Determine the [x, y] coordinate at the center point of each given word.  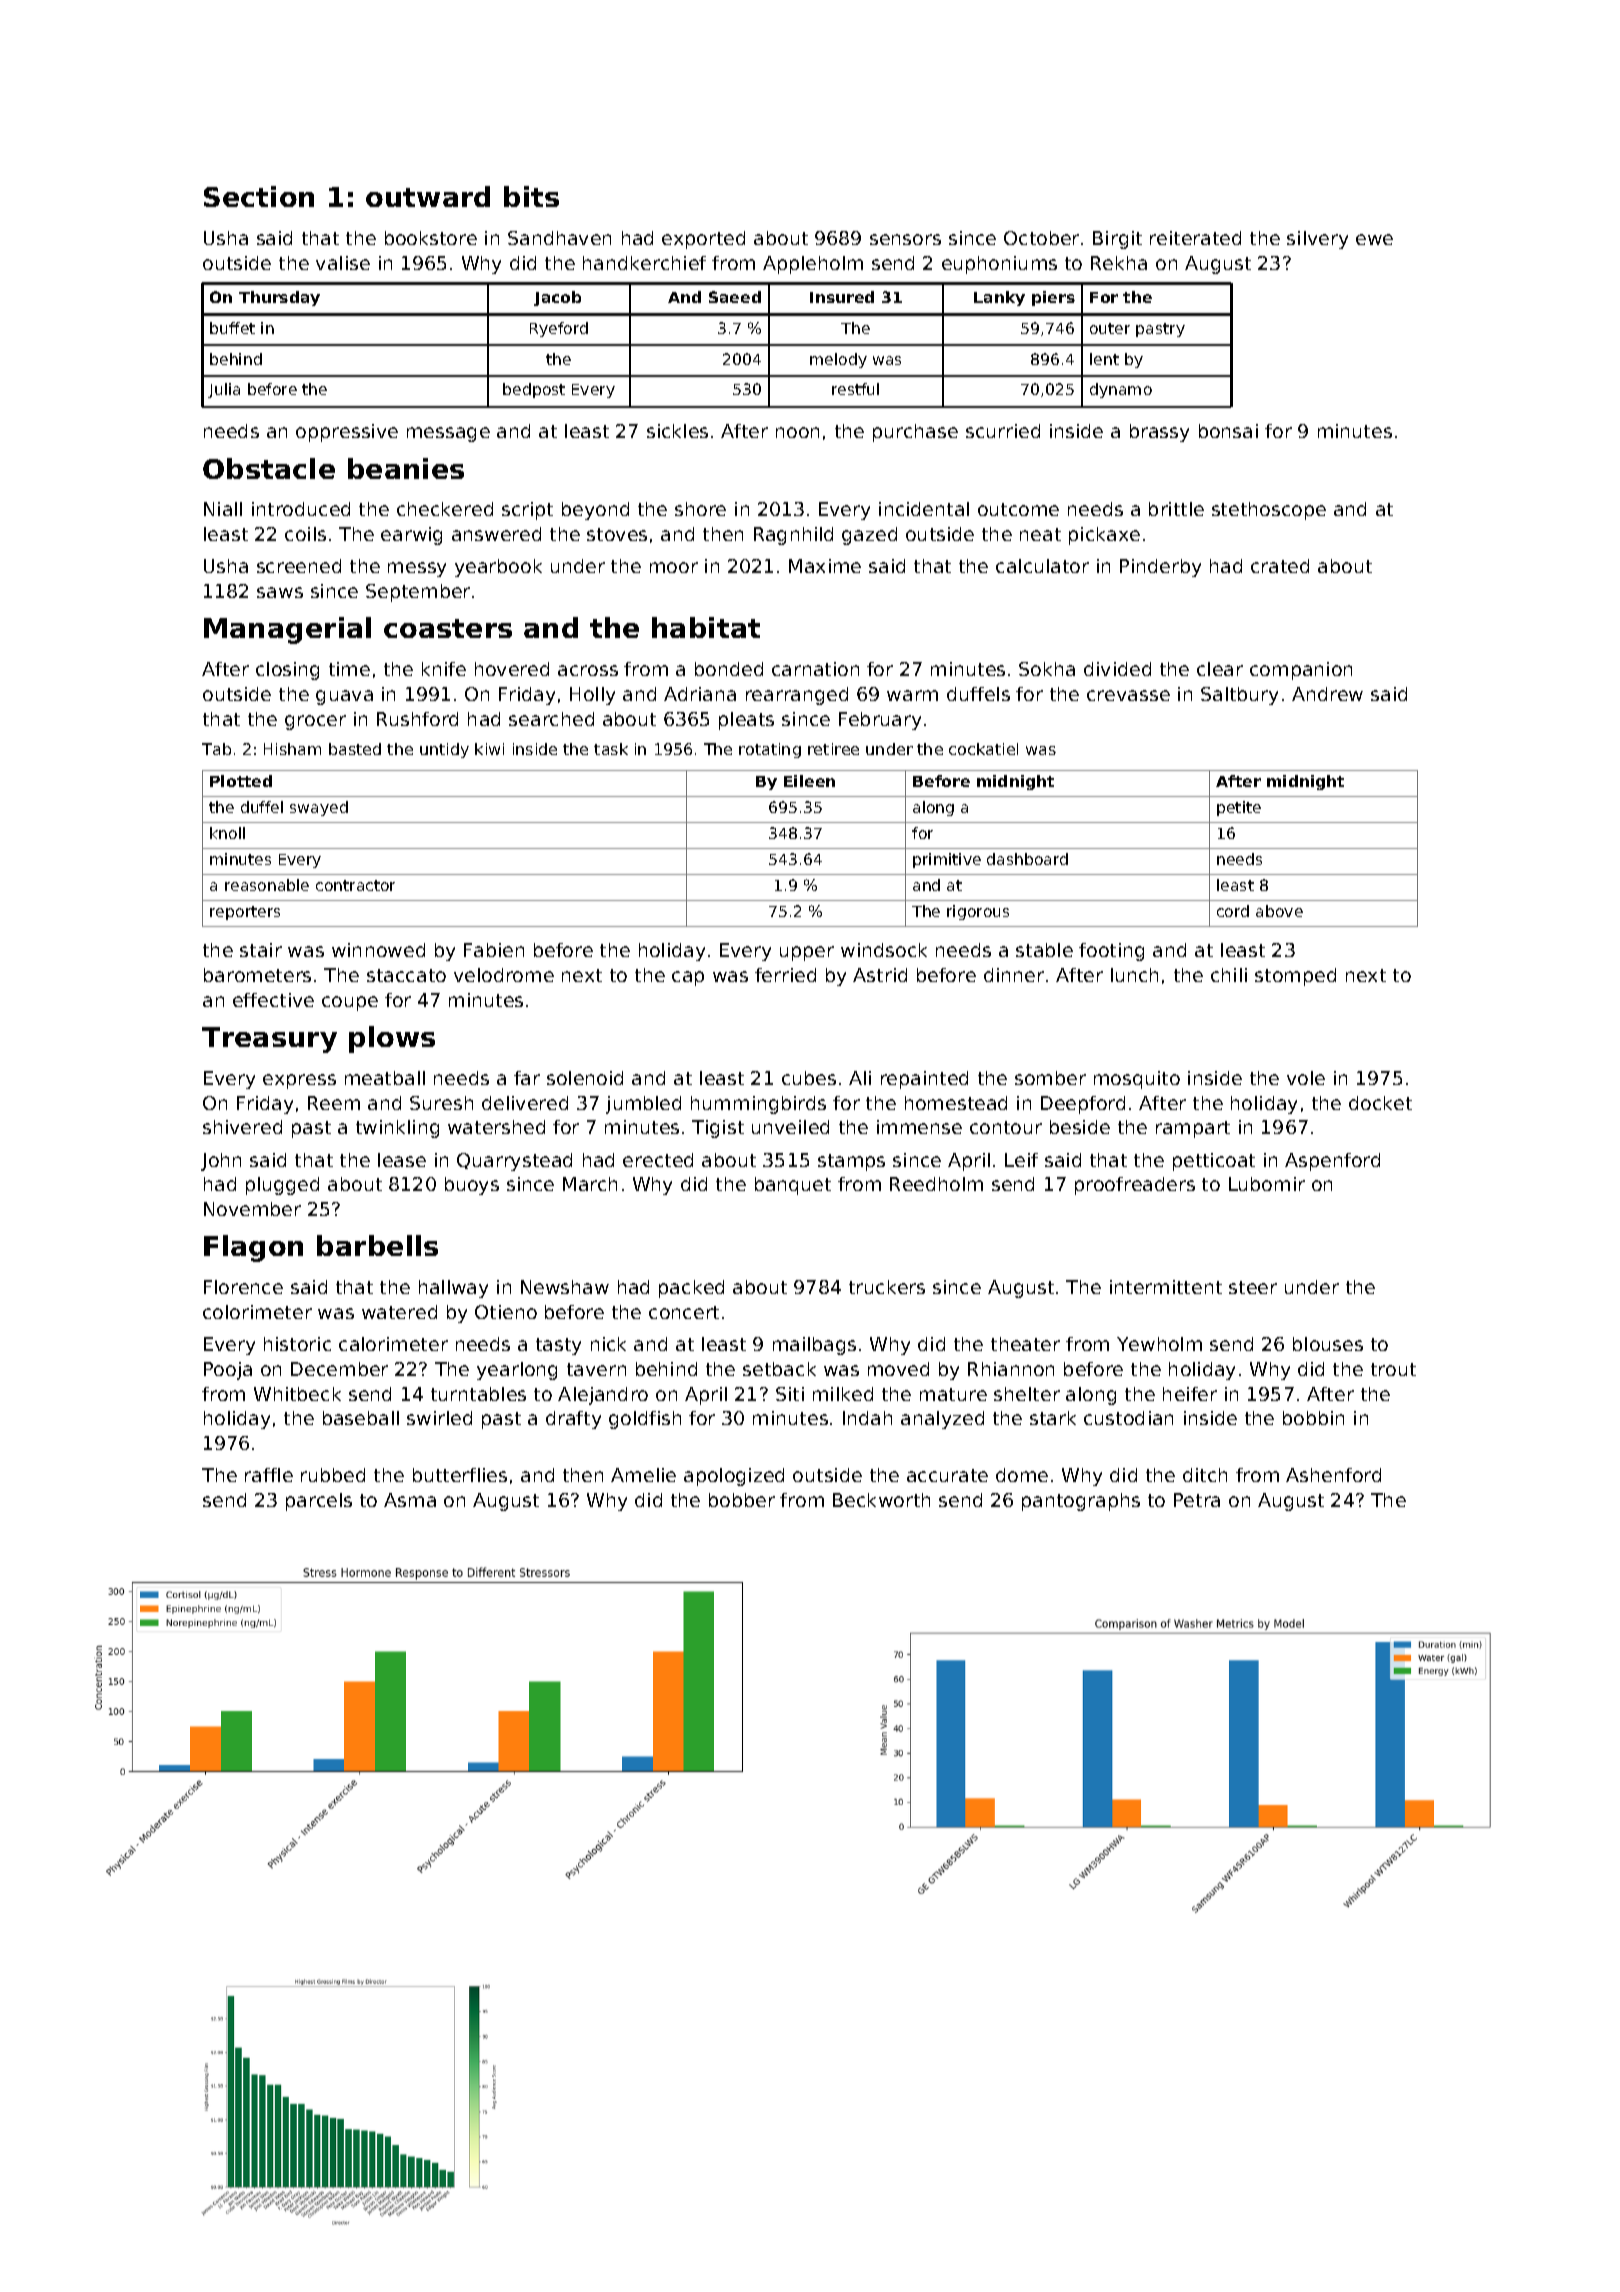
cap [688, 978]
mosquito [1137, 1080]
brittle [1176, 509]
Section [259, 196]
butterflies [460, 1475]
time [349, 669]
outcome [1018, 509]
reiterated [1195, 238]
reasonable [267, 885]
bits [531, 196]
